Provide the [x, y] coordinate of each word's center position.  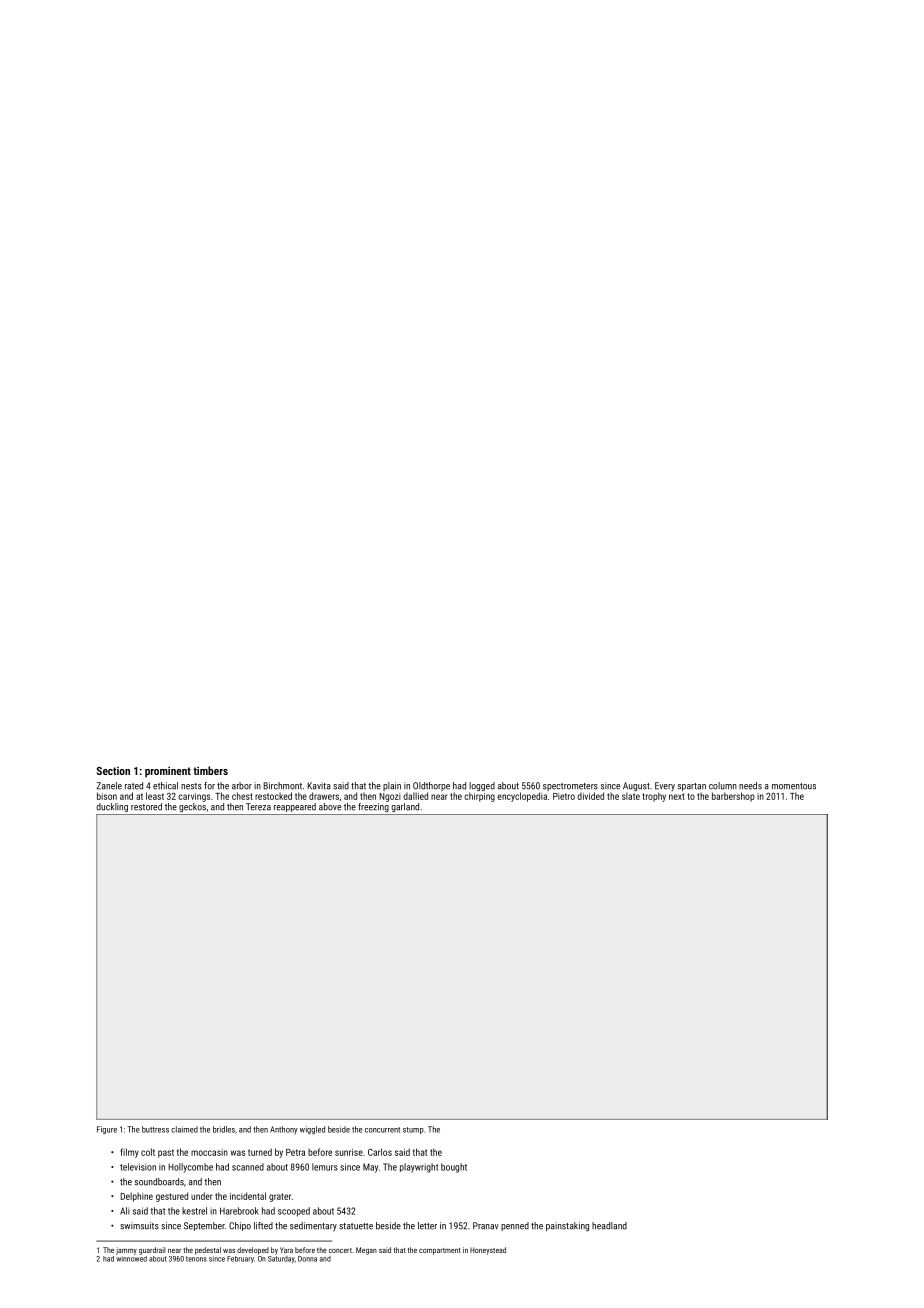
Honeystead [488, 1251]
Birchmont [282, 786]
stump [413, 1130]
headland [609, 1226]
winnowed [131, 1259]
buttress [155, 1129]
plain [392, 786]
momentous [794, 786]
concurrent [382, 1130]
